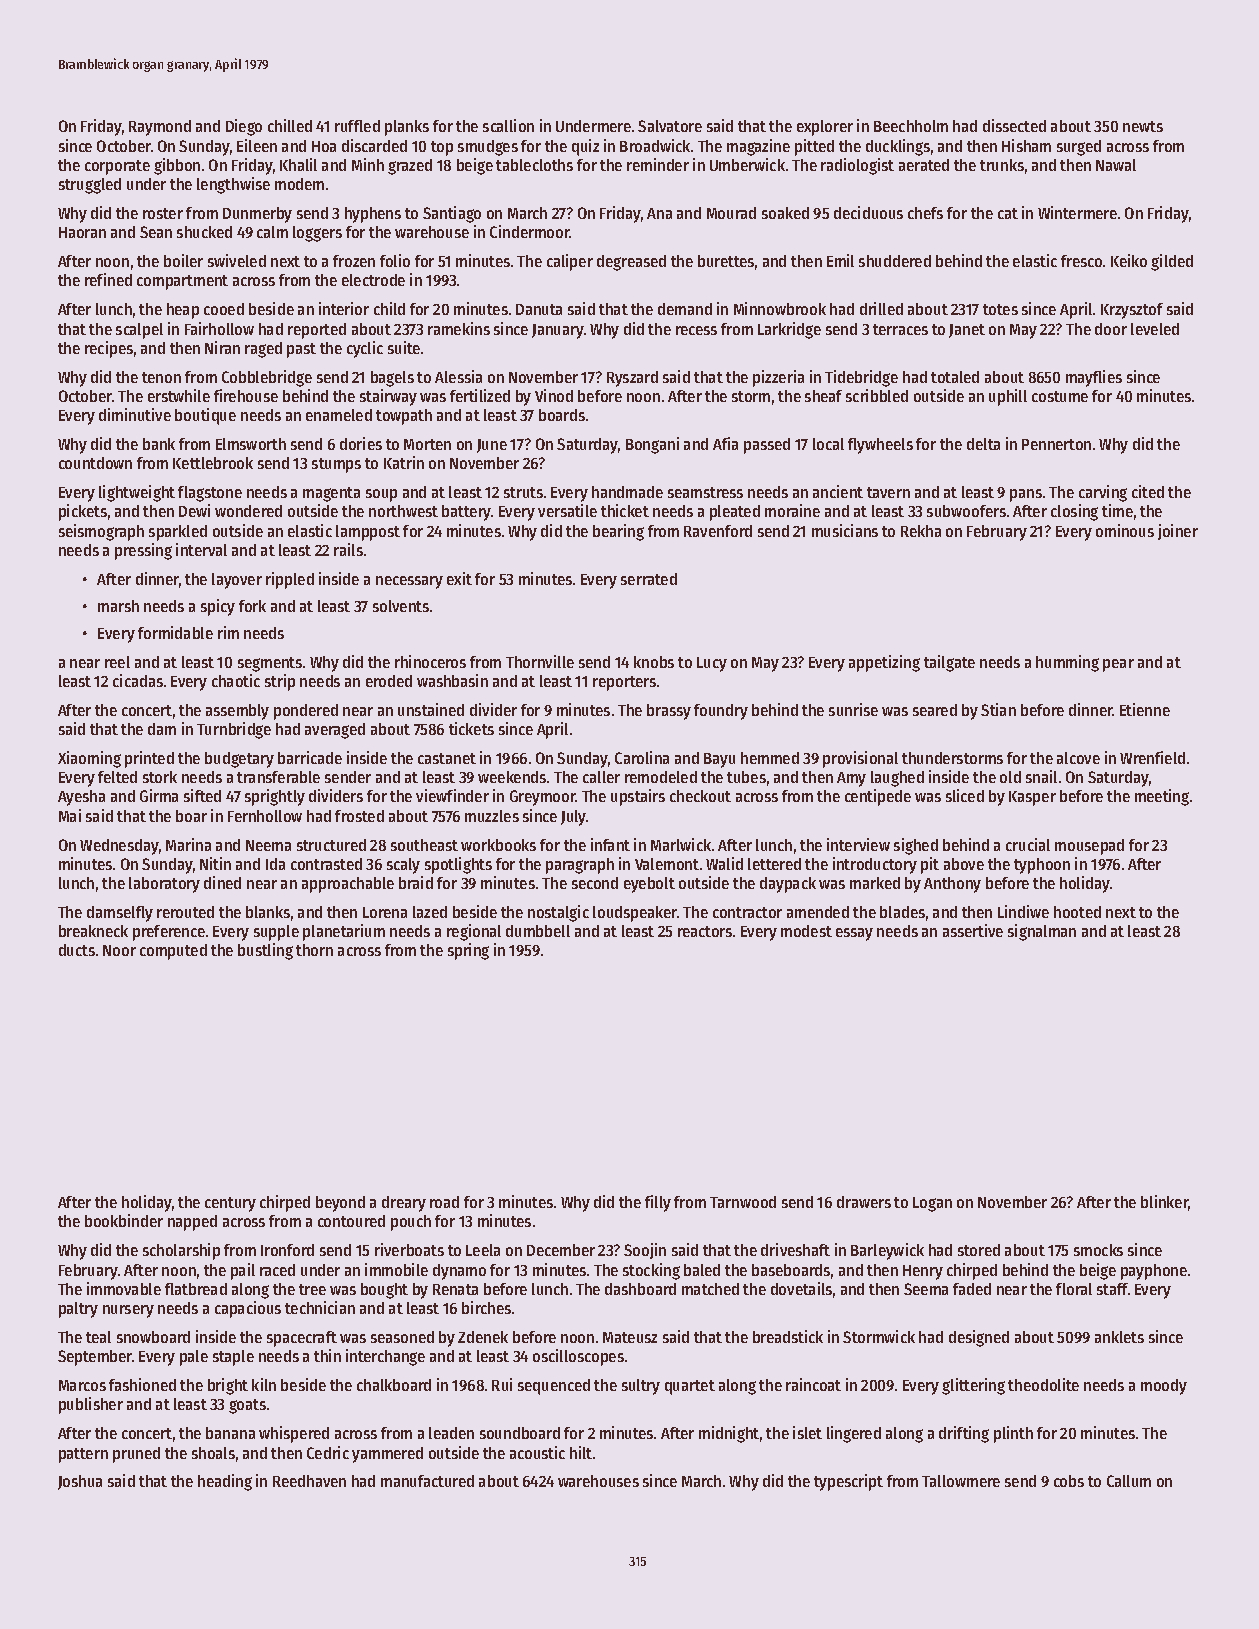  Describe the element at coordinates (83, 512) in the image. I see `pickets` at that location.
